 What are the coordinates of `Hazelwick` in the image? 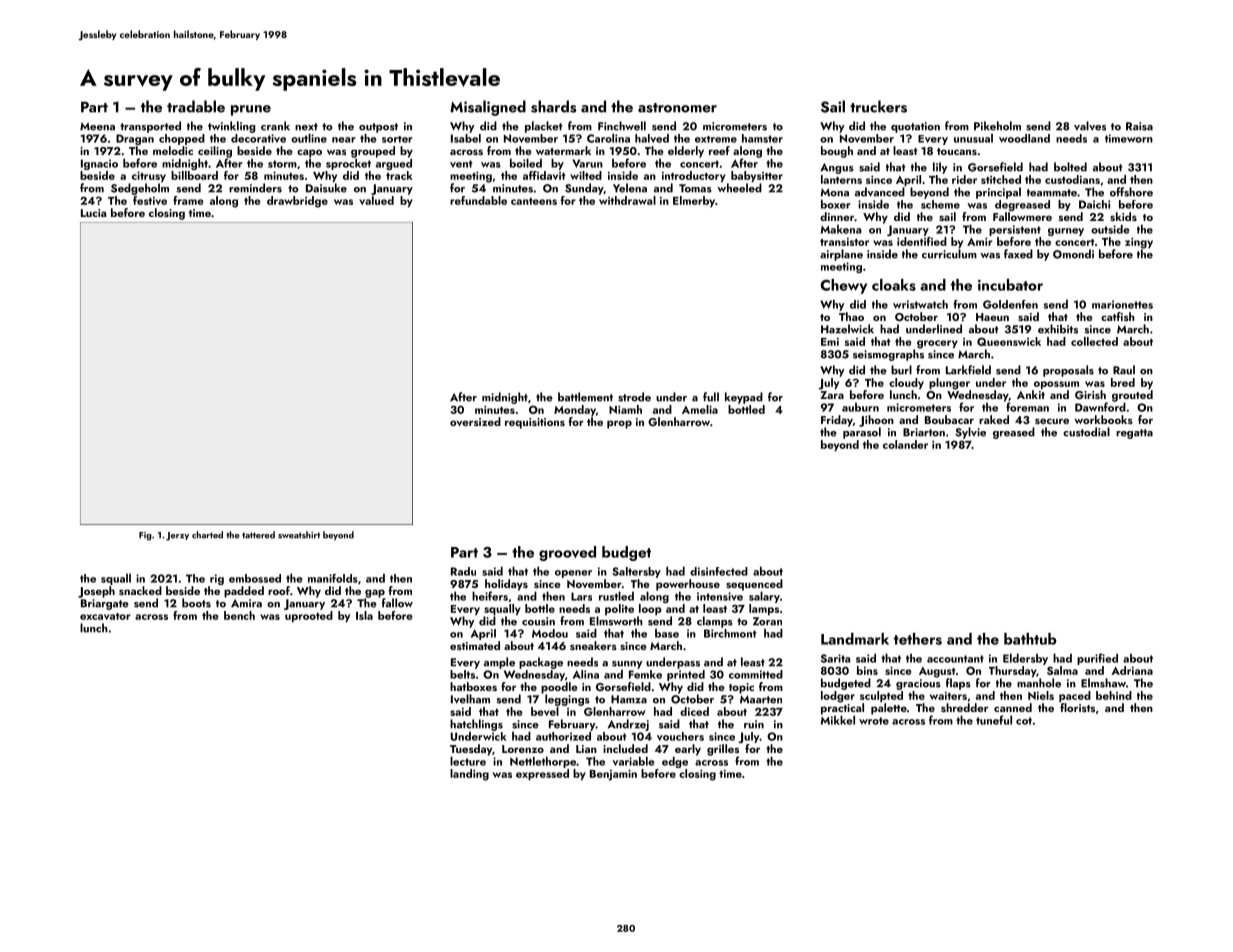 It's located at (847, 329).
